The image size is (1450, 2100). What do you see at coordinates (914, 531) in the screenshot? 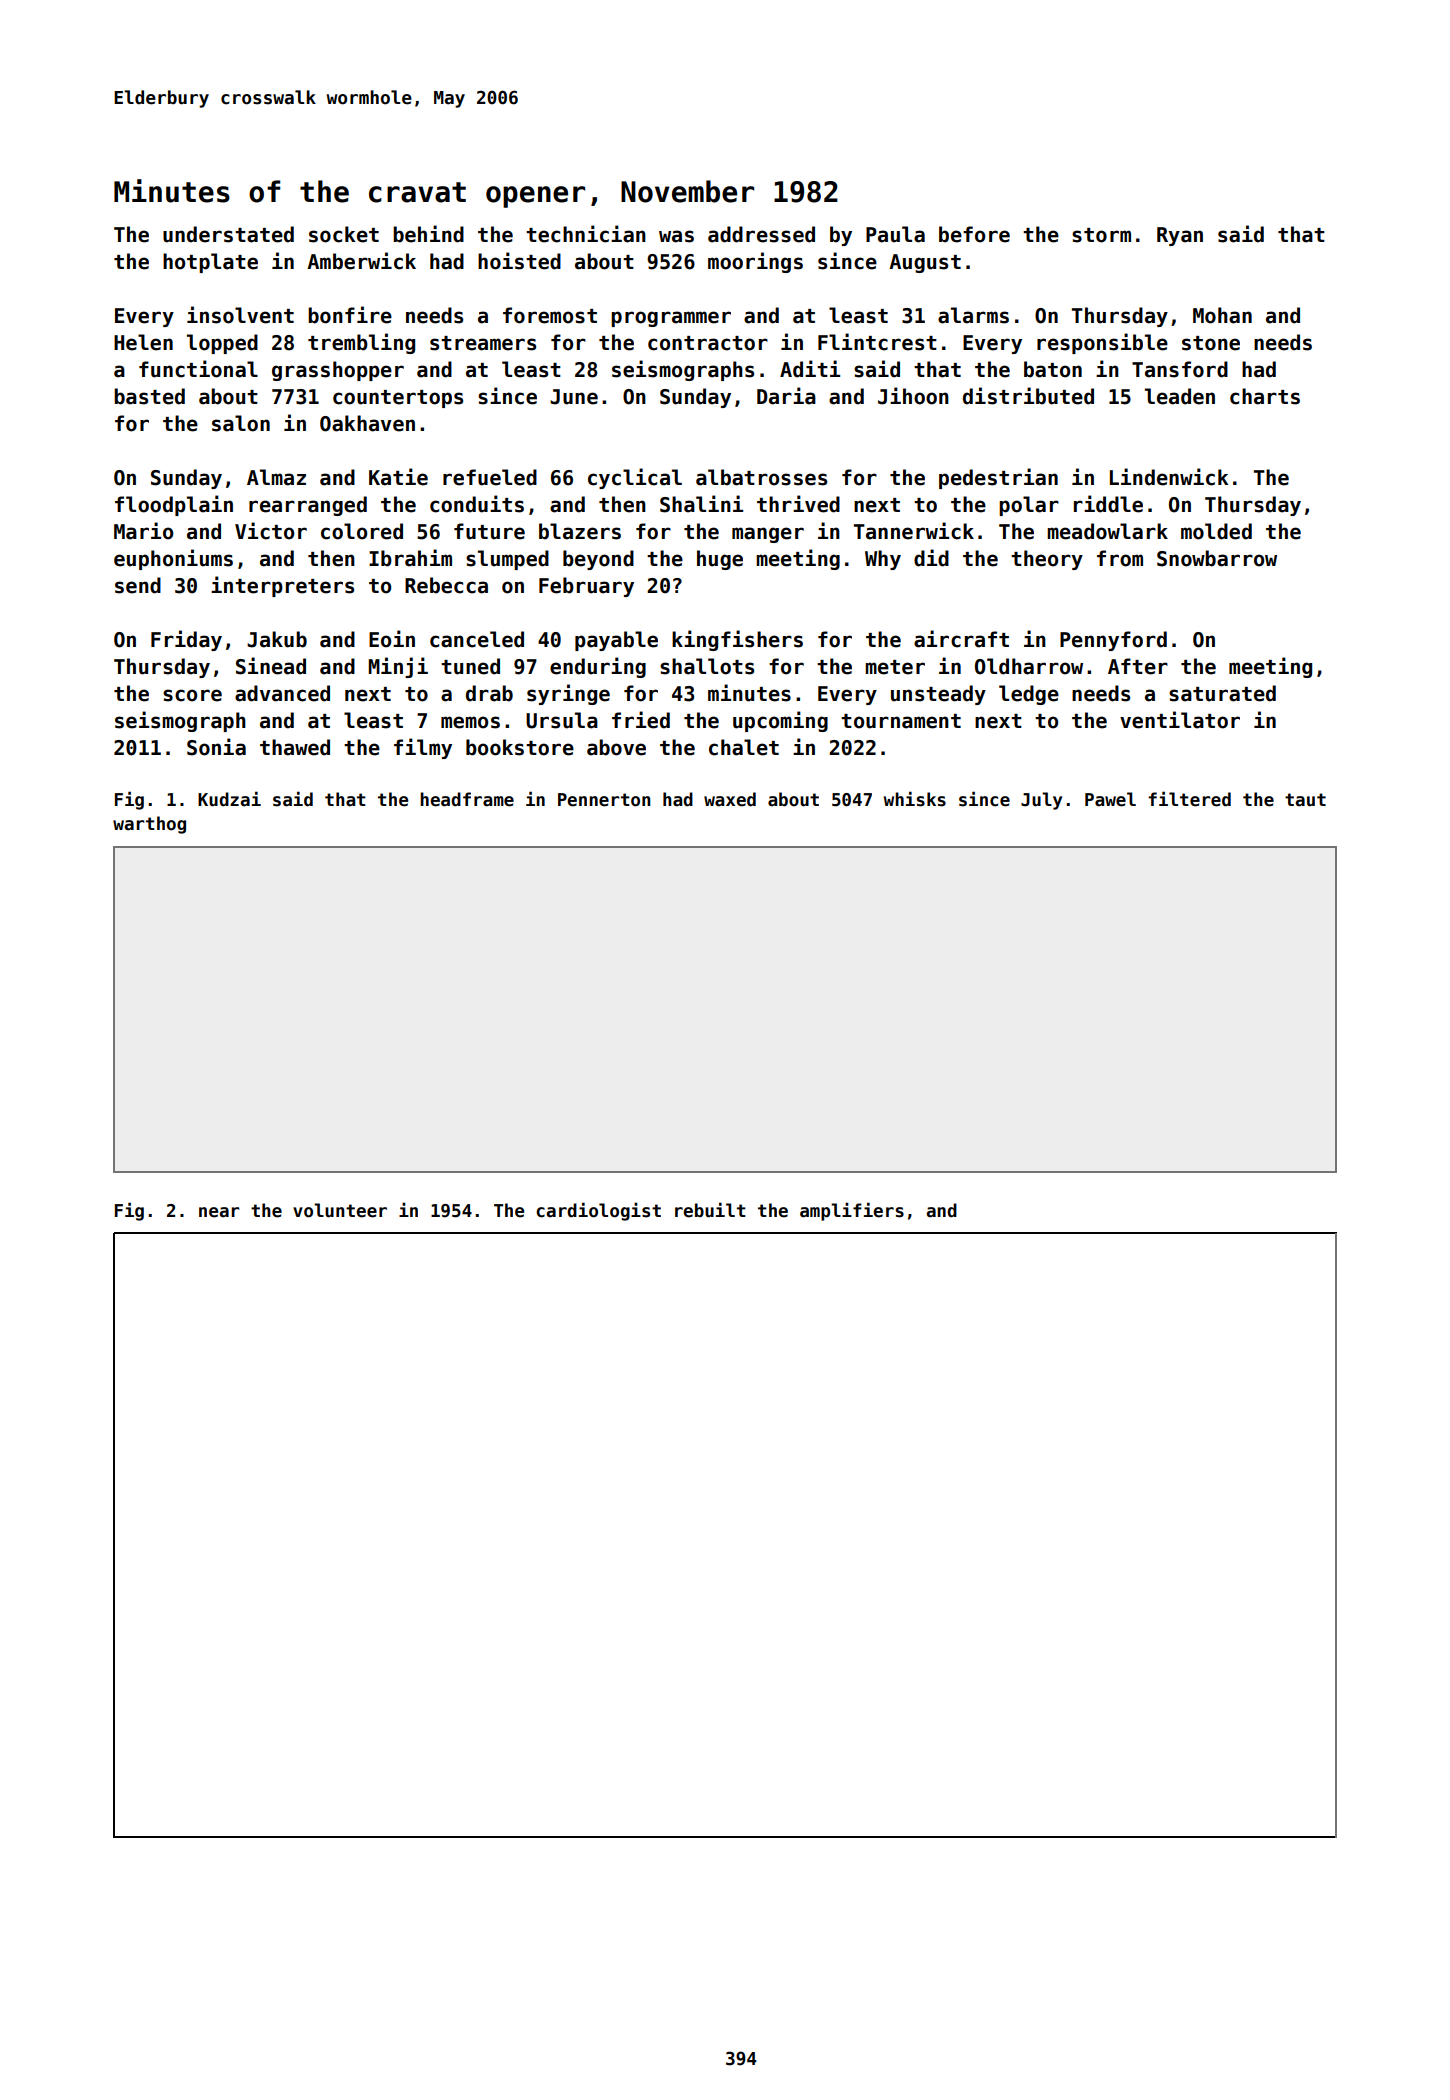
I see `Tannerwick` at bounding box center [914, 531].
